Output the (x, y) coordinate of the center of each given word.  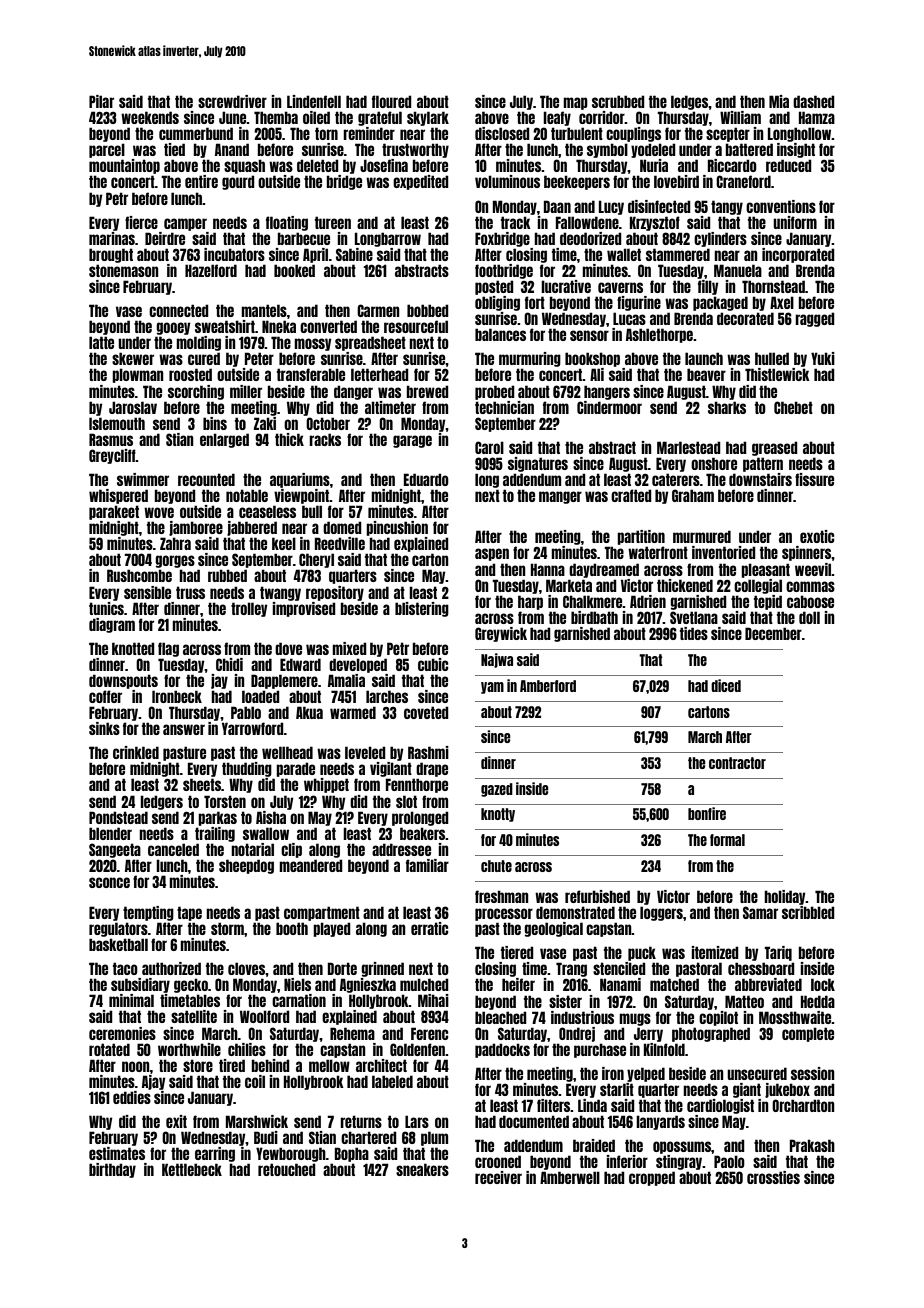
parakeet (114, 512)
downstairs (760, 479)
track (516, 222)
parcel (107, 150)
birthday (112, 1170)
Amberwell (570, 1177)
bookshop (592, 359)
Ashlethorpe (659, 335)
